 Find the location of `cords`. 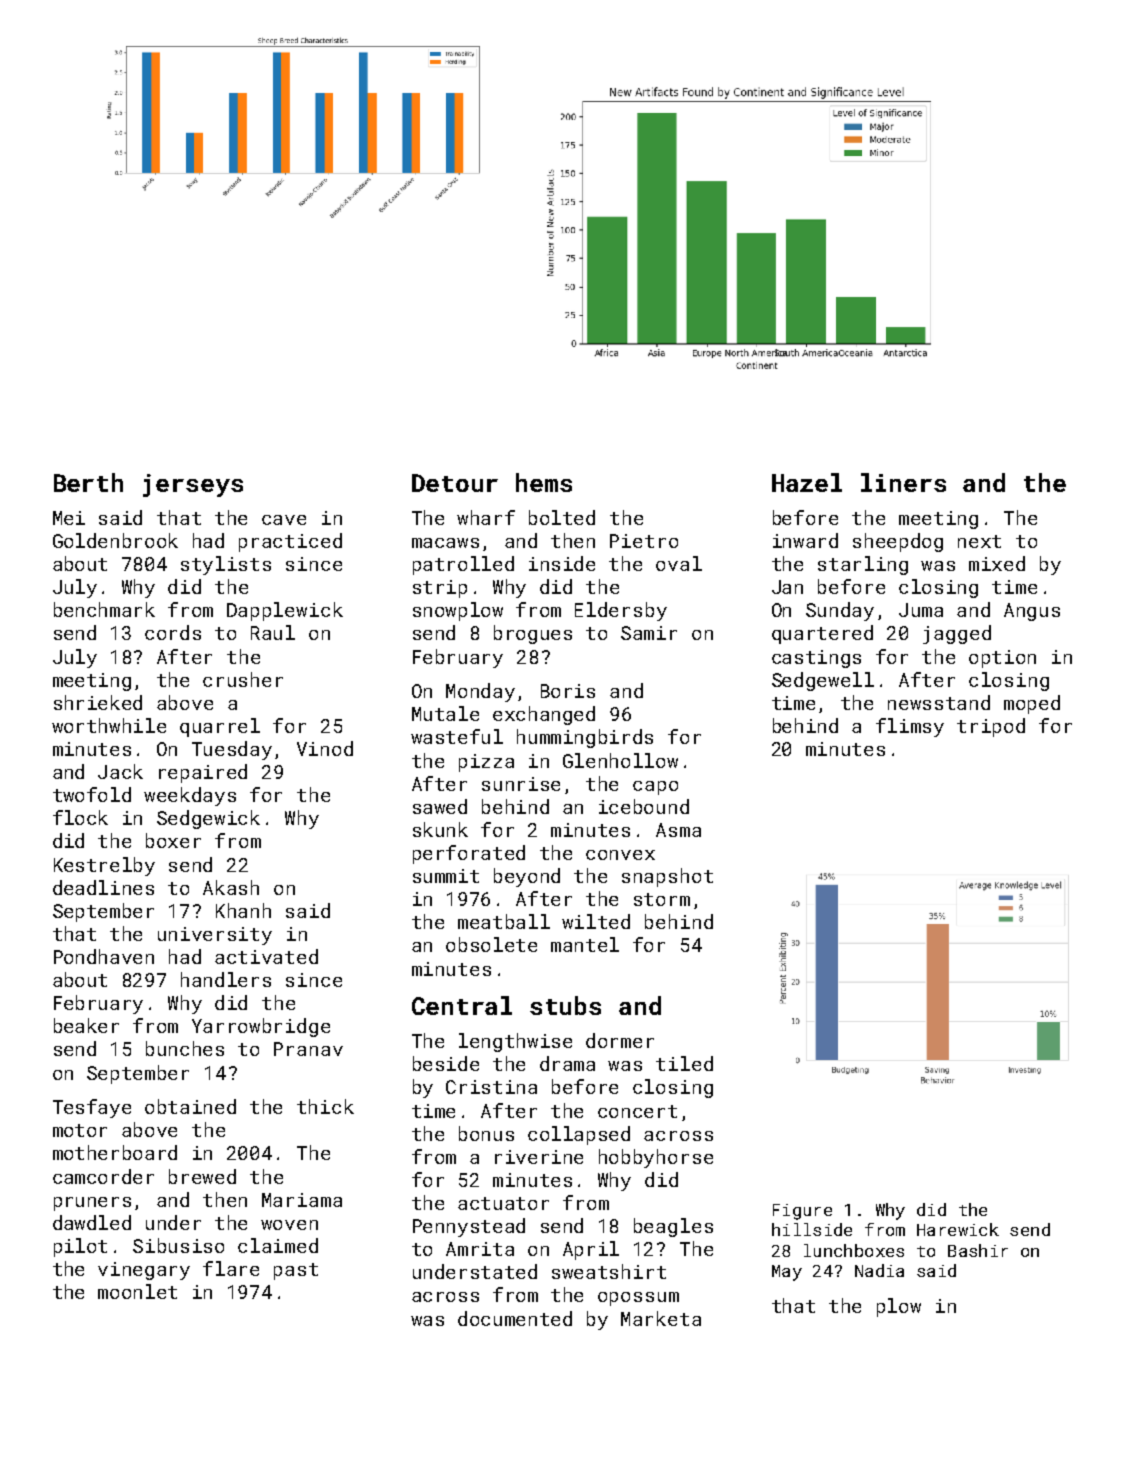

cords is located at coordinates (173, 632).
